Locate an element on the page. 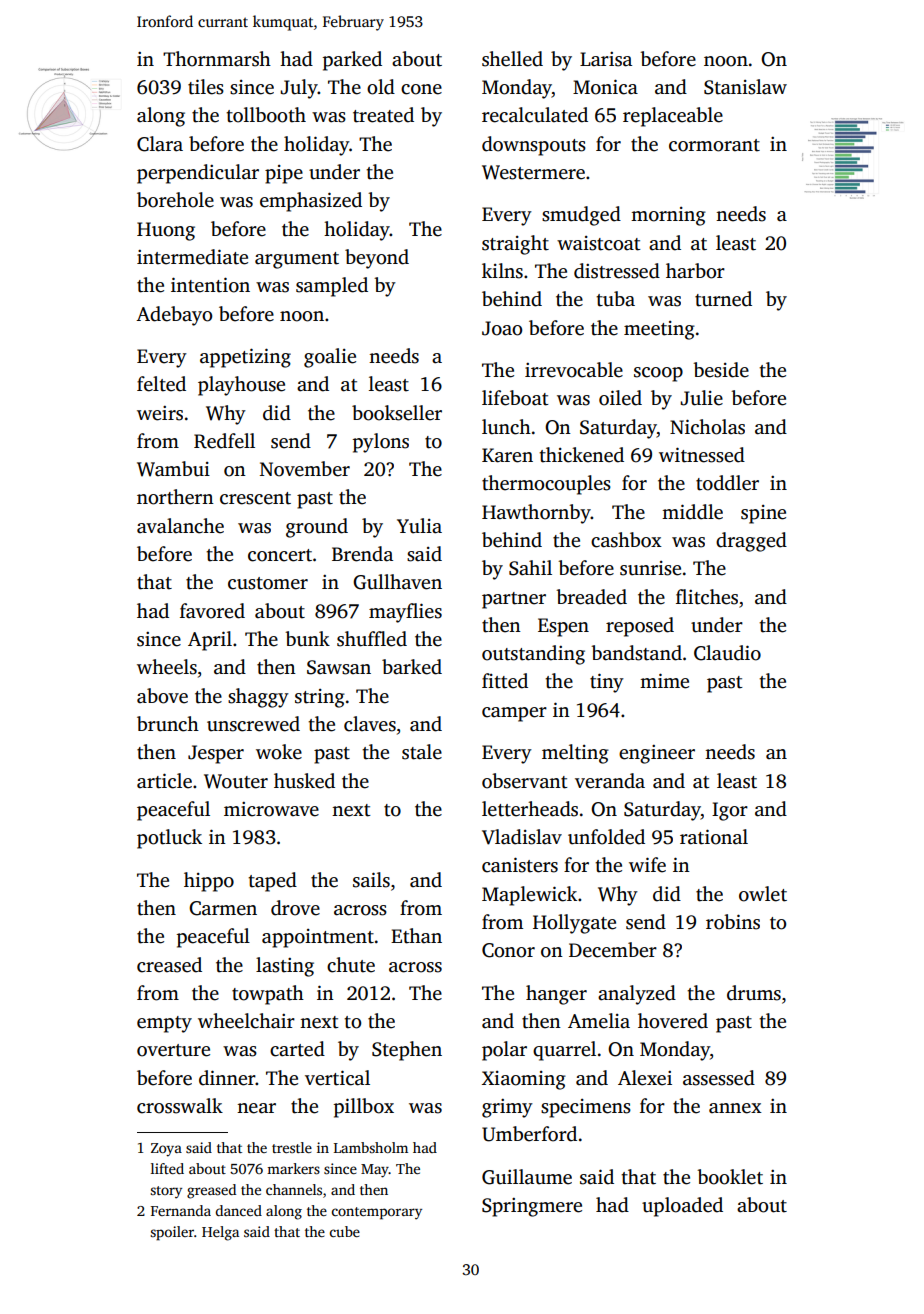  thermocouples is located at coordinates (546, 485).
